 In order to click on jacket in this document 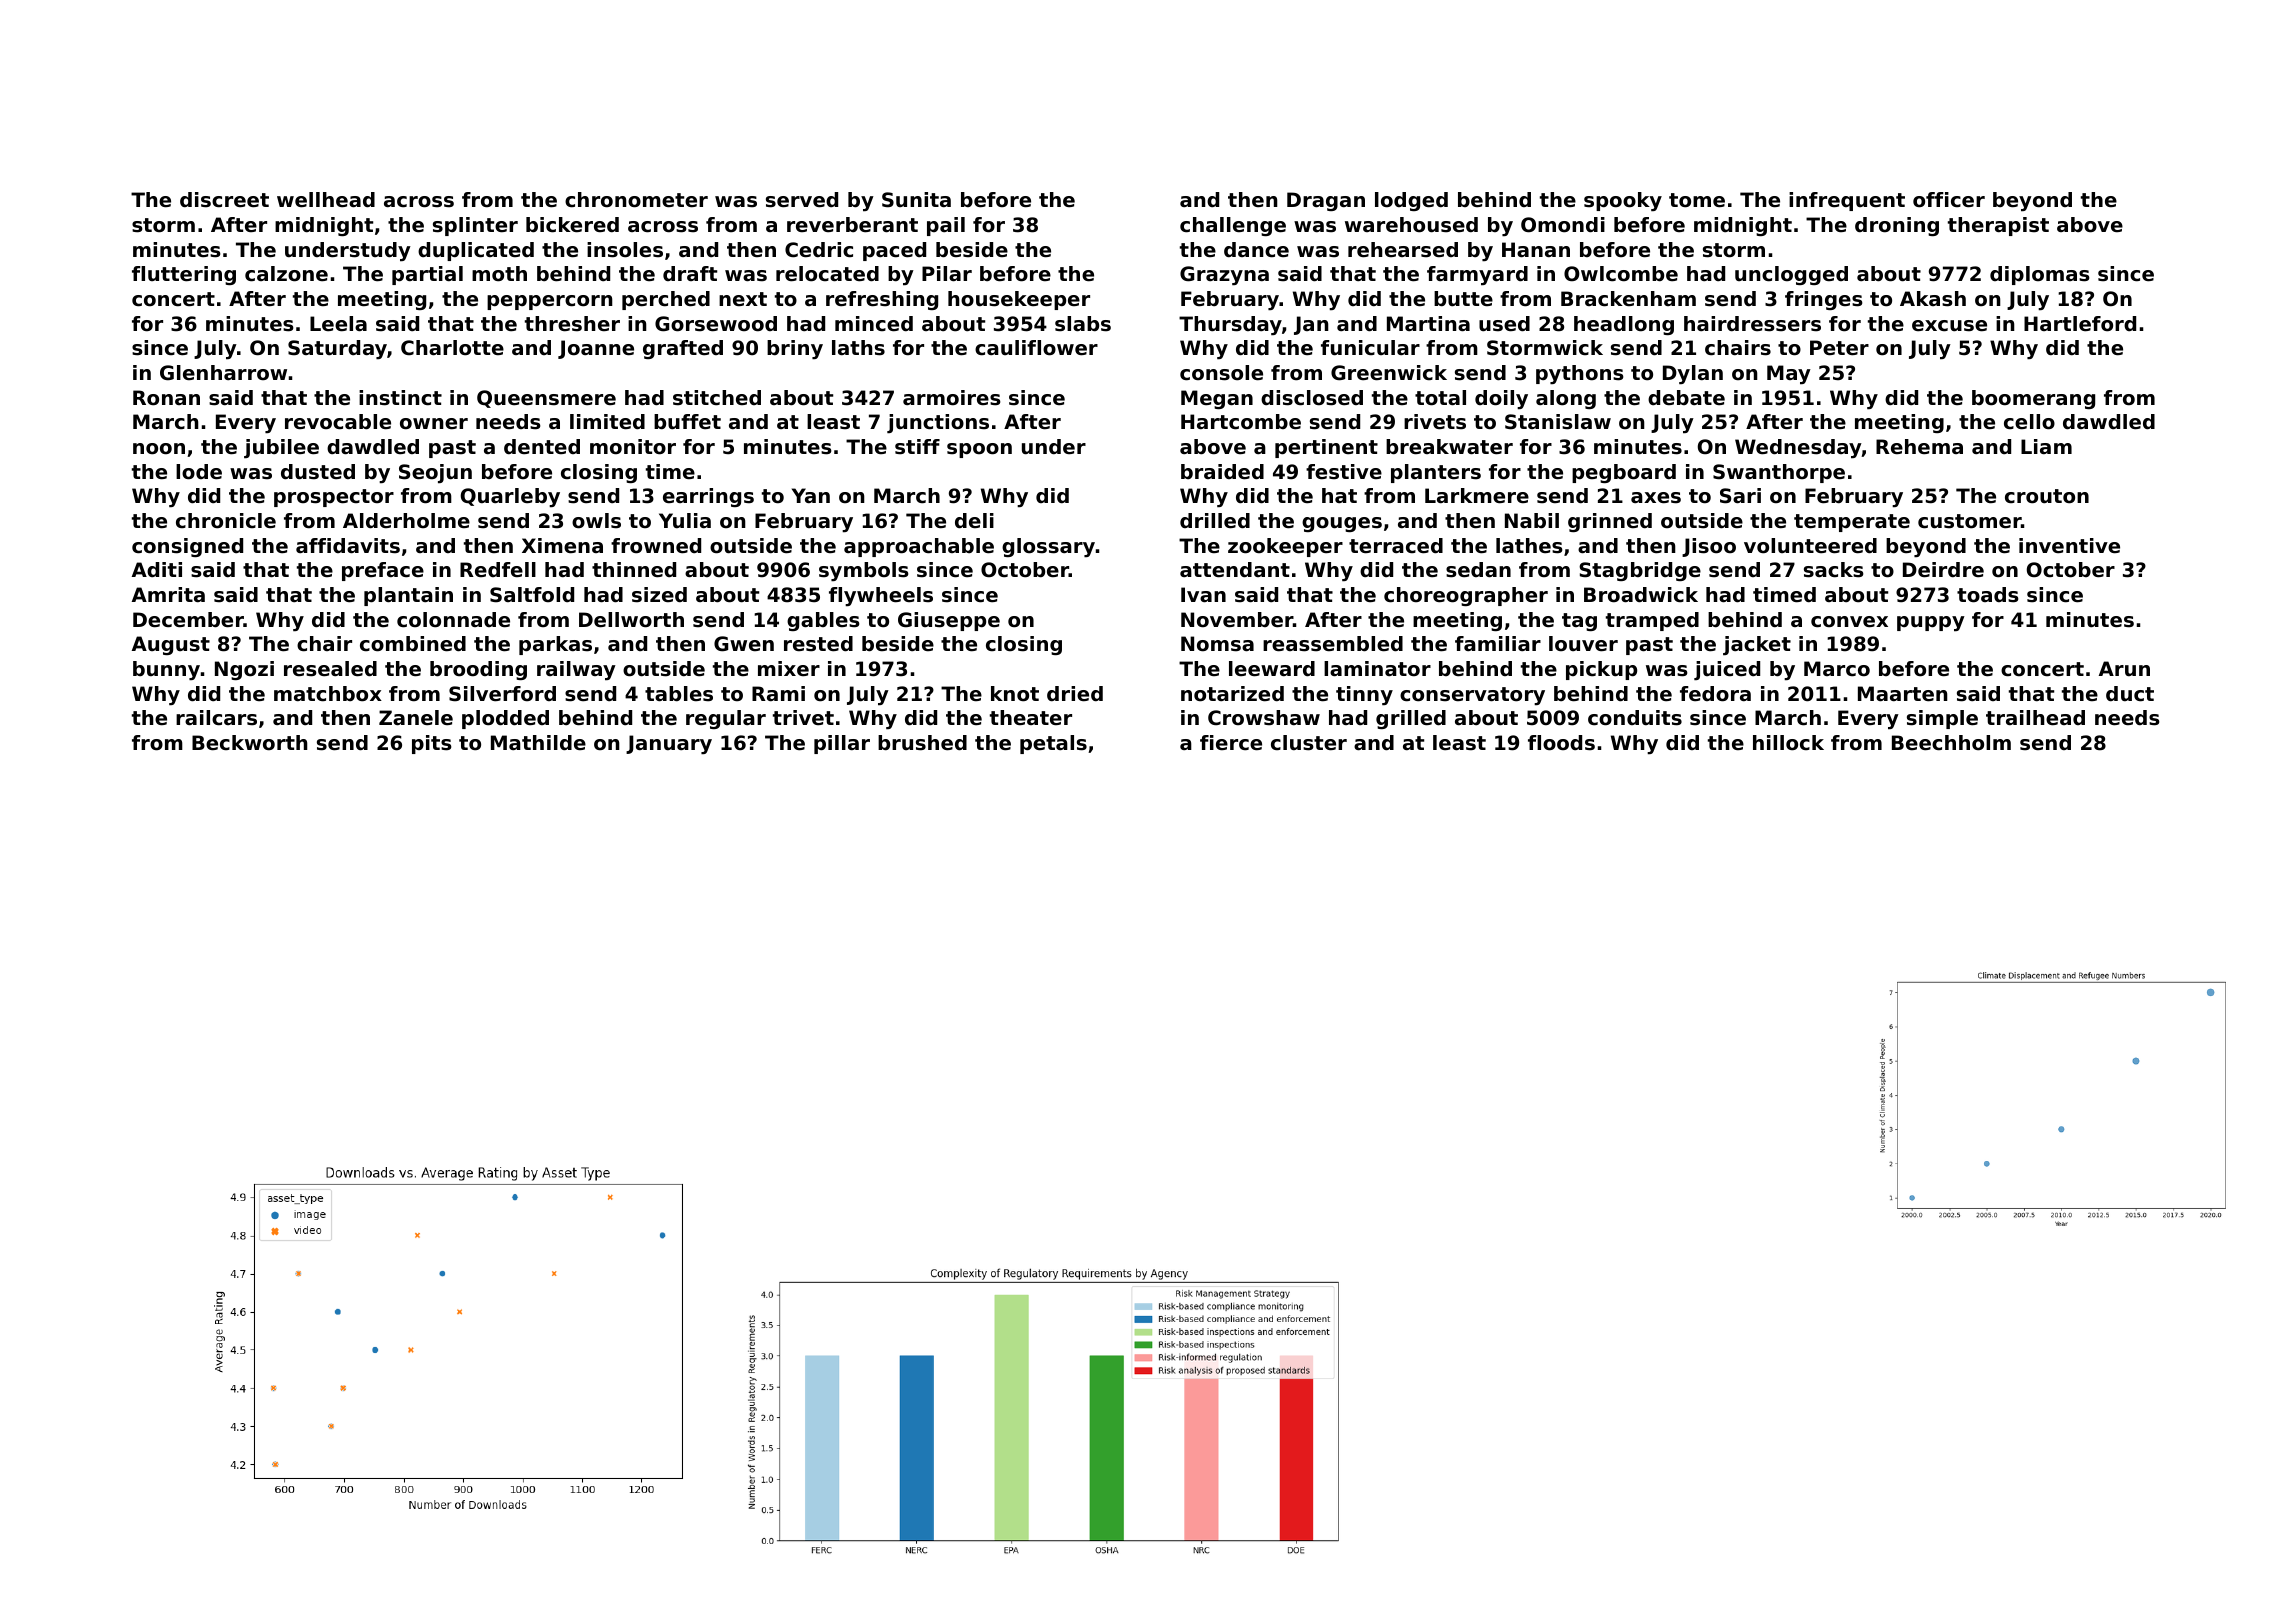, I will do `click(1757, 645)`.
